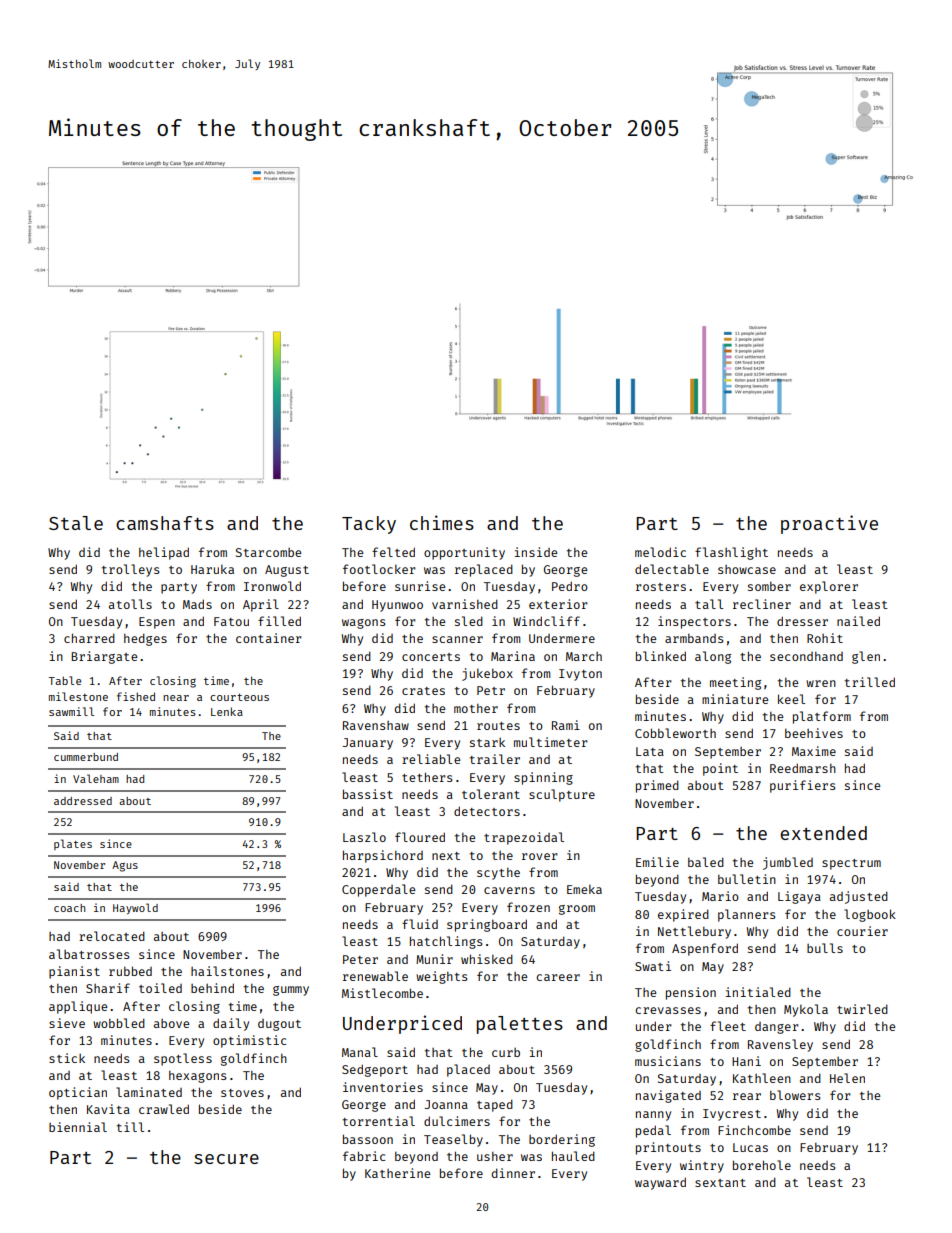  Describe the element at coordinates (86, 757) in the screenshot. I see `cummerbund` at that location.
